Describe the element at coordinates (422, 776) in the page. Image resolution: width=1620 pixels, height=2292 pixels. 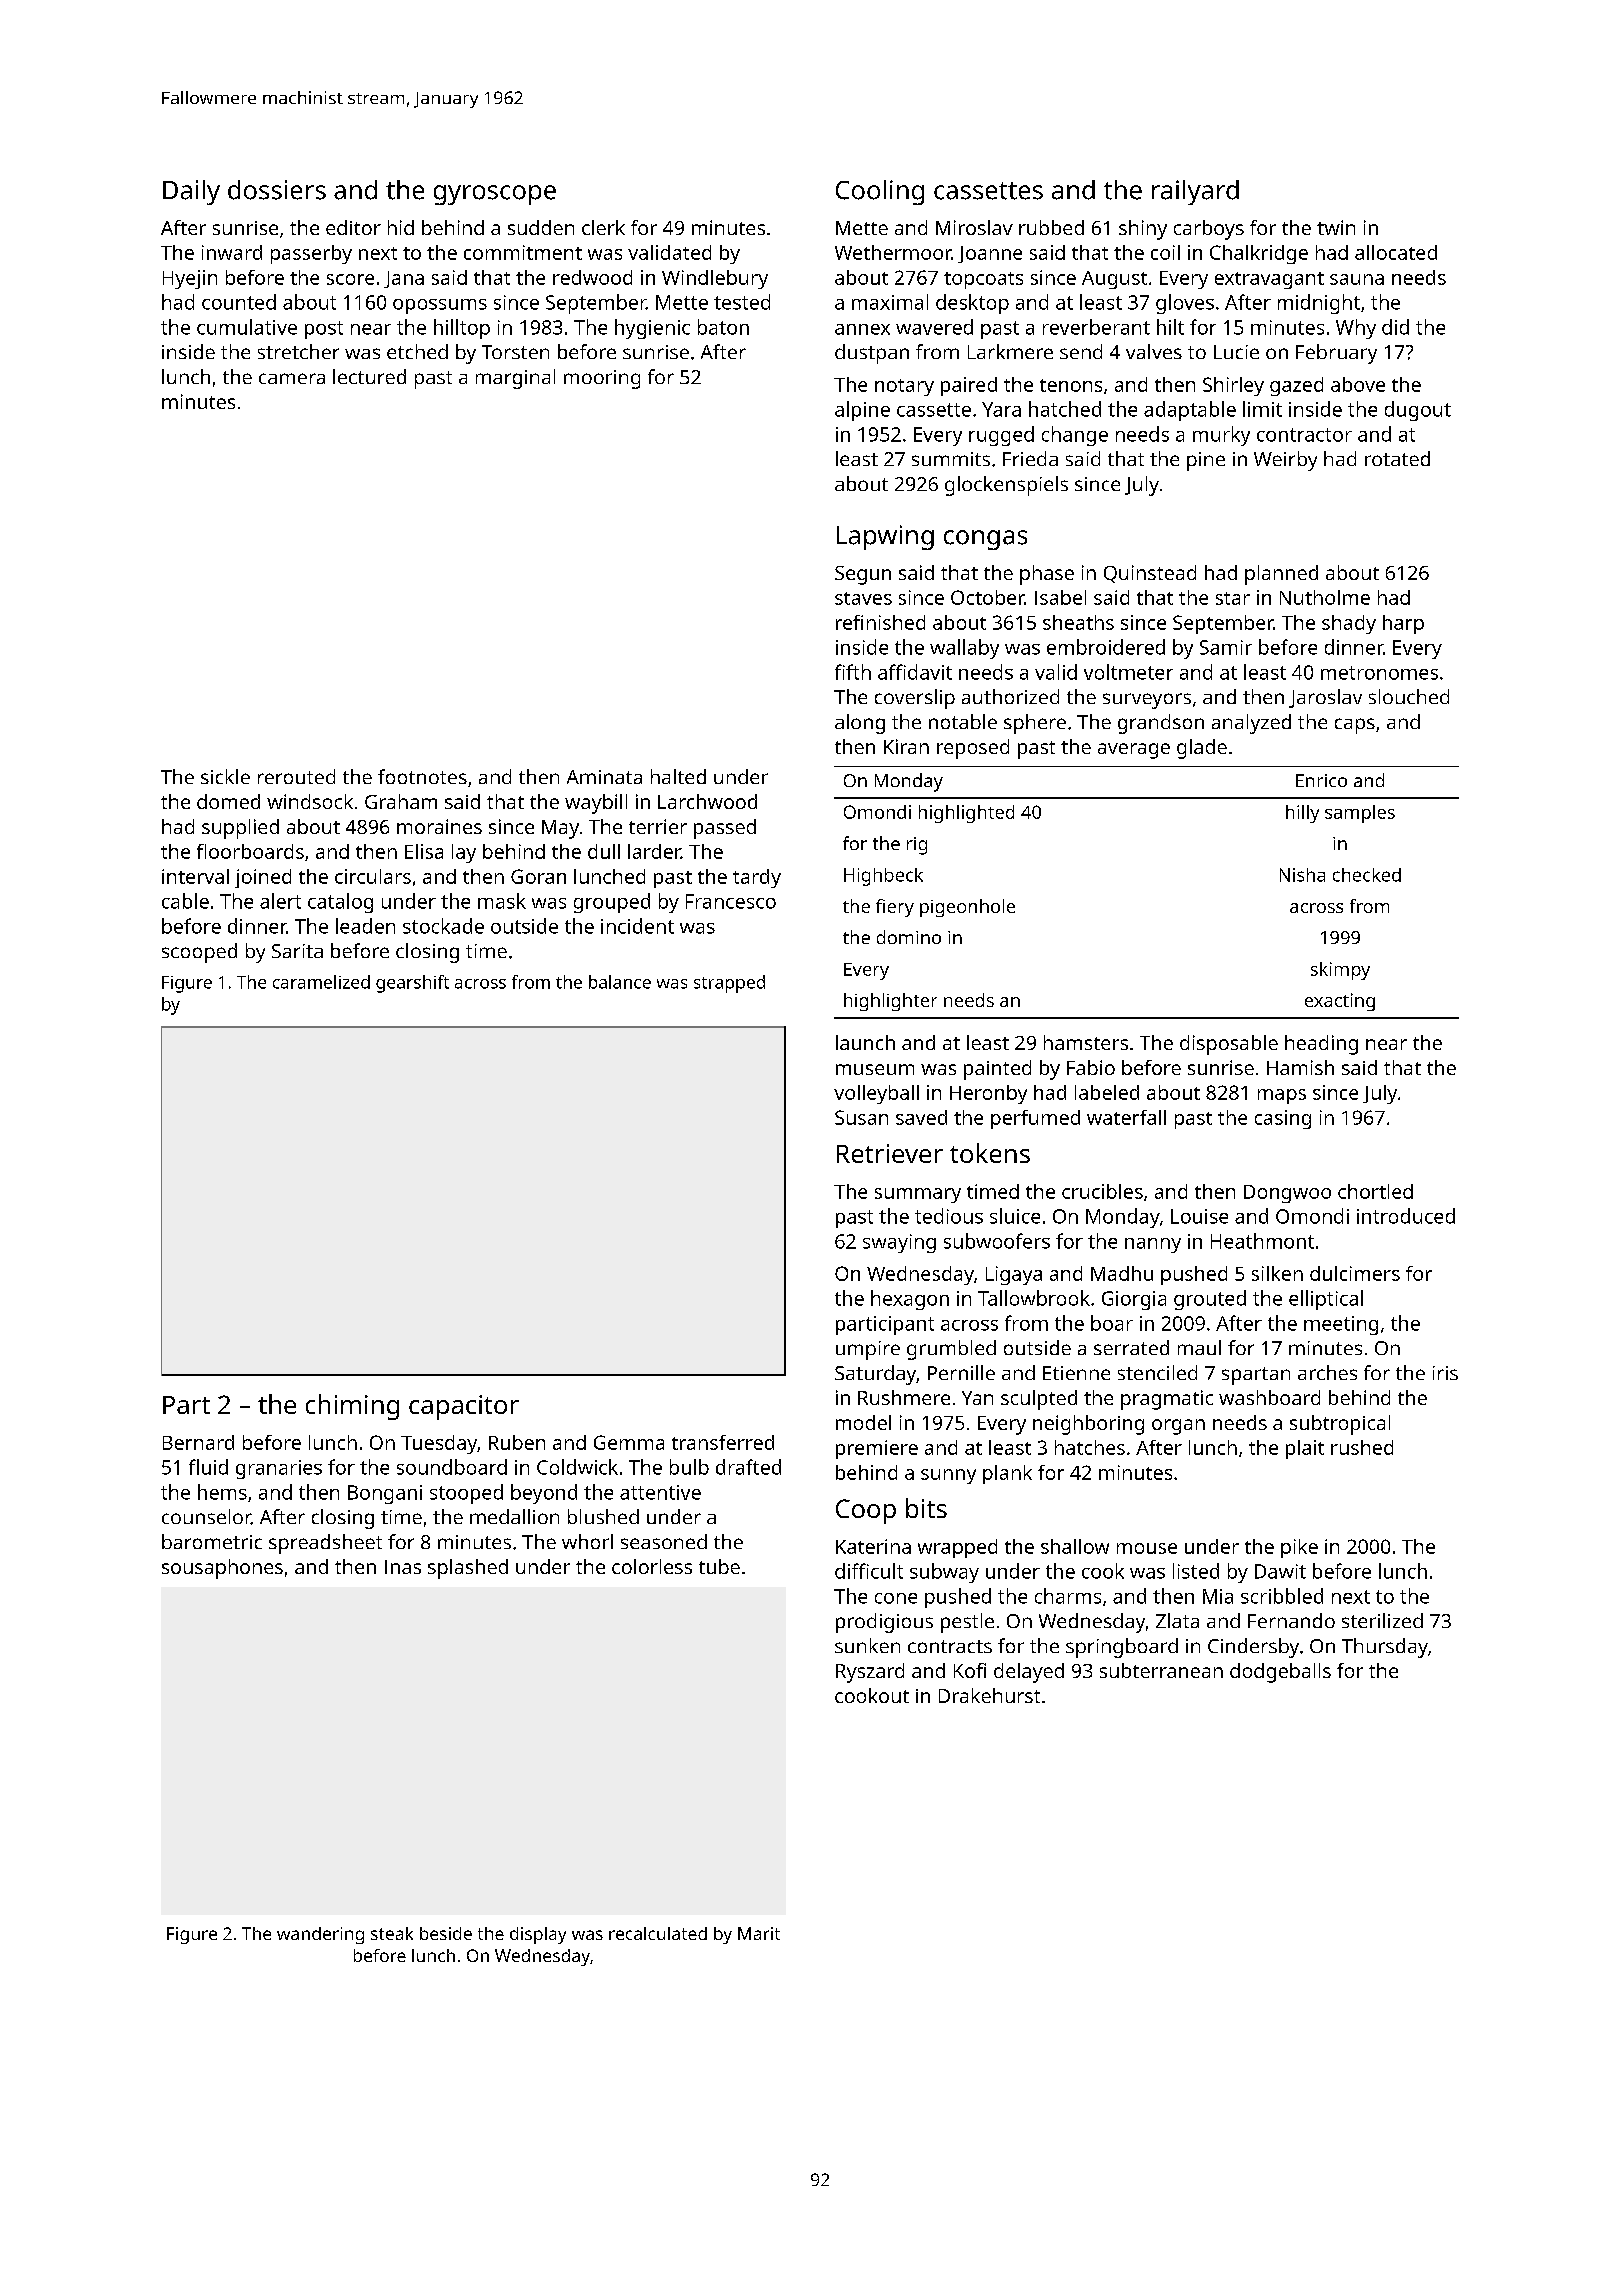
I see `footnotes` at that location.
